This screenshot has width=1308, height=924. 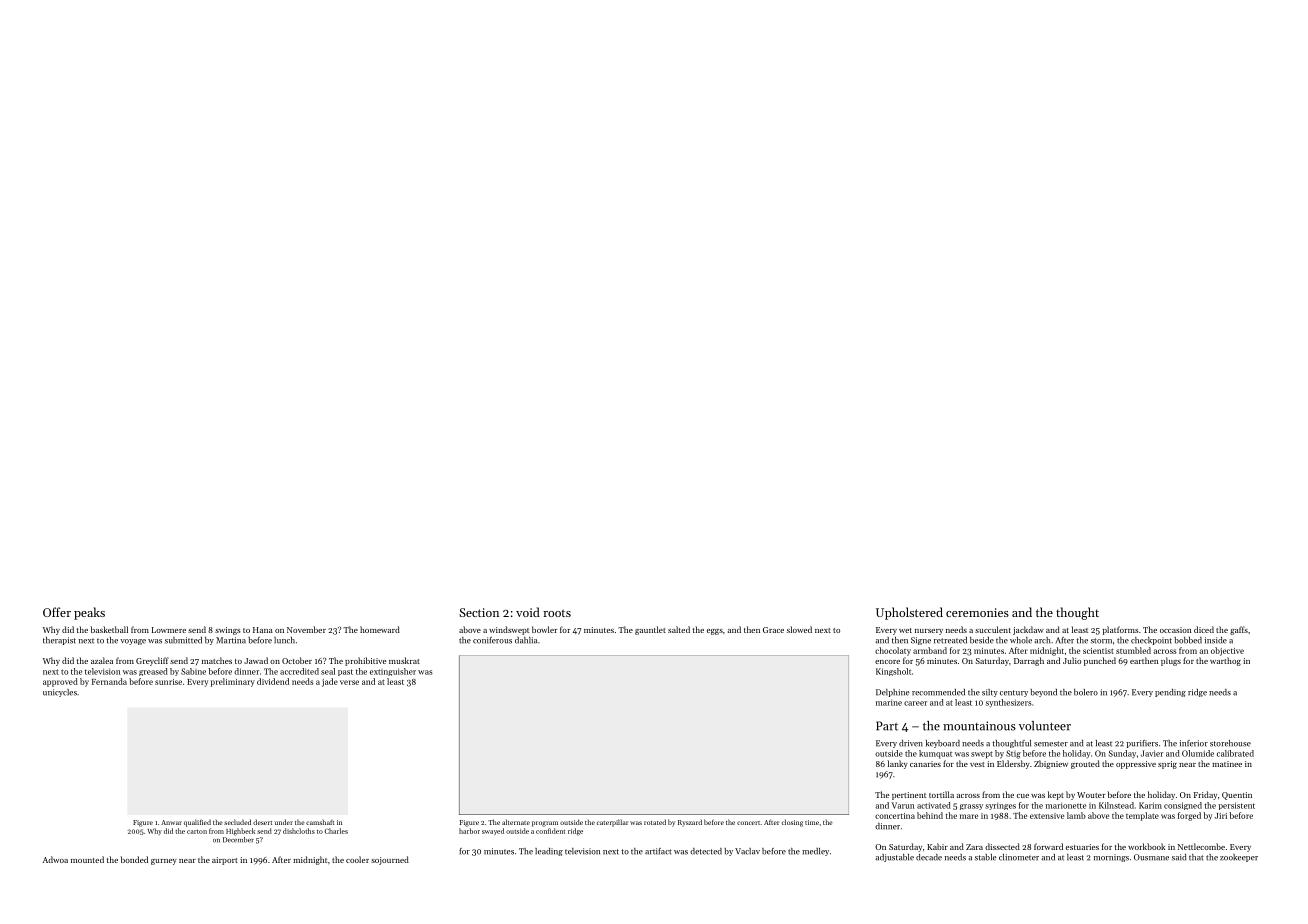 I want to click on Section, so click(x=479, y=612).
